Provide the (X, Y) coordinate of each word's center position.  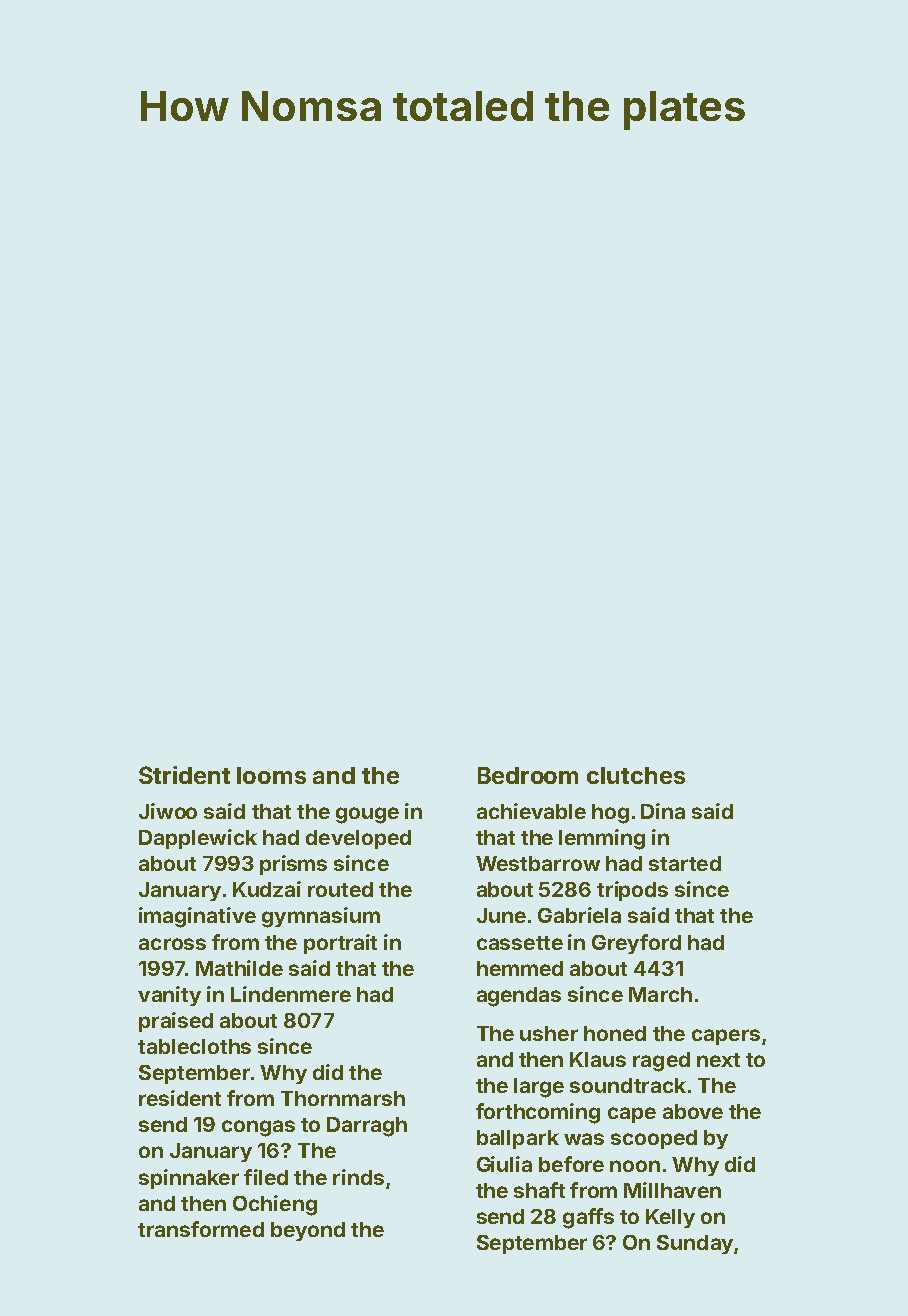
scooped (654, 1139)
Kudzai (267, 889)
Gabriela (579, 915)
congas (258, 1128)
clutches (636, 775)
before (571, 1164)
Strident (184, 775)
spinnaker (189, 1179)
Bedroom (528, 775)
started (685, 863)
